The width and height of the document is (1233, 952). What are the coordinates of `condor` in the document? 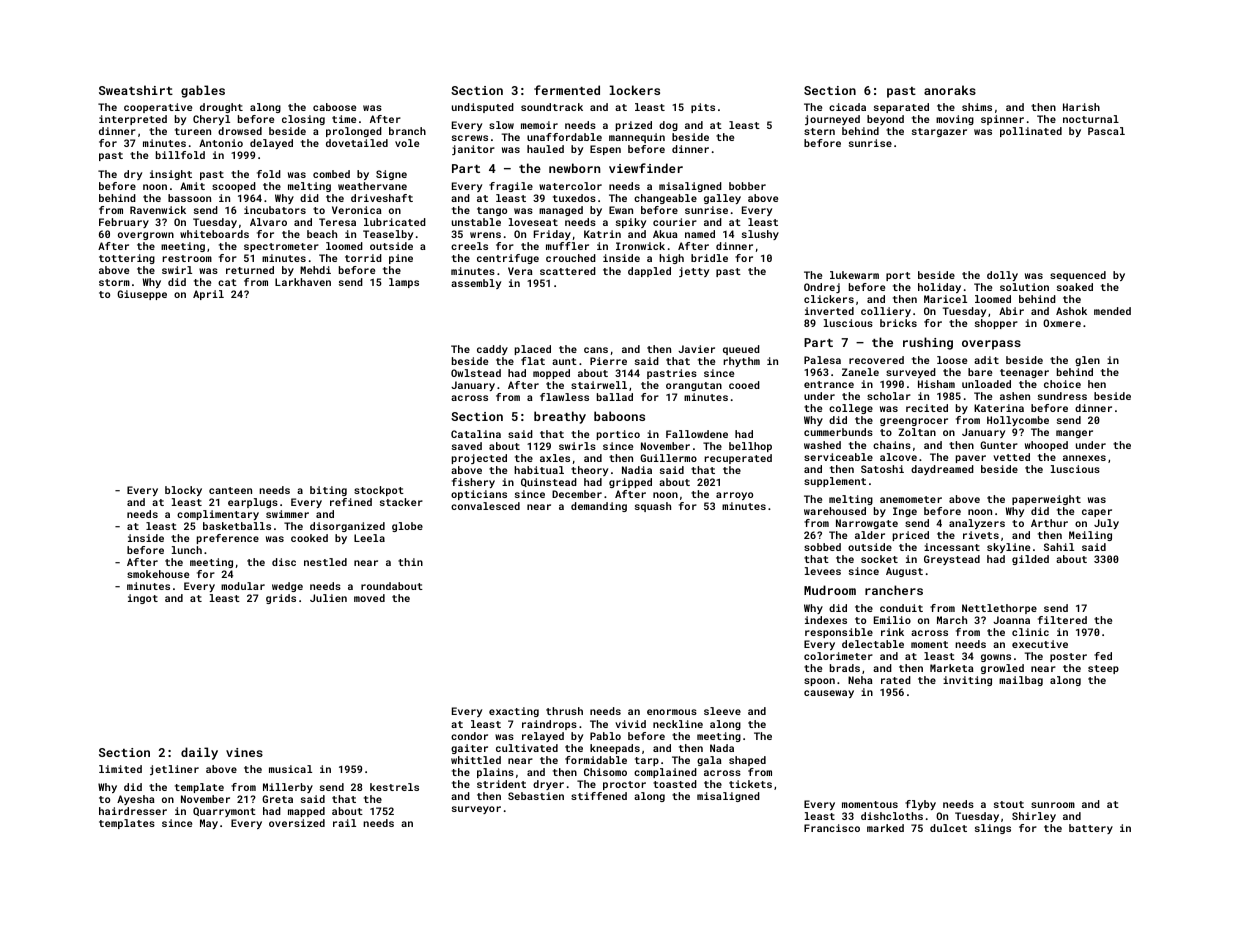 It's located at (469, 736).
